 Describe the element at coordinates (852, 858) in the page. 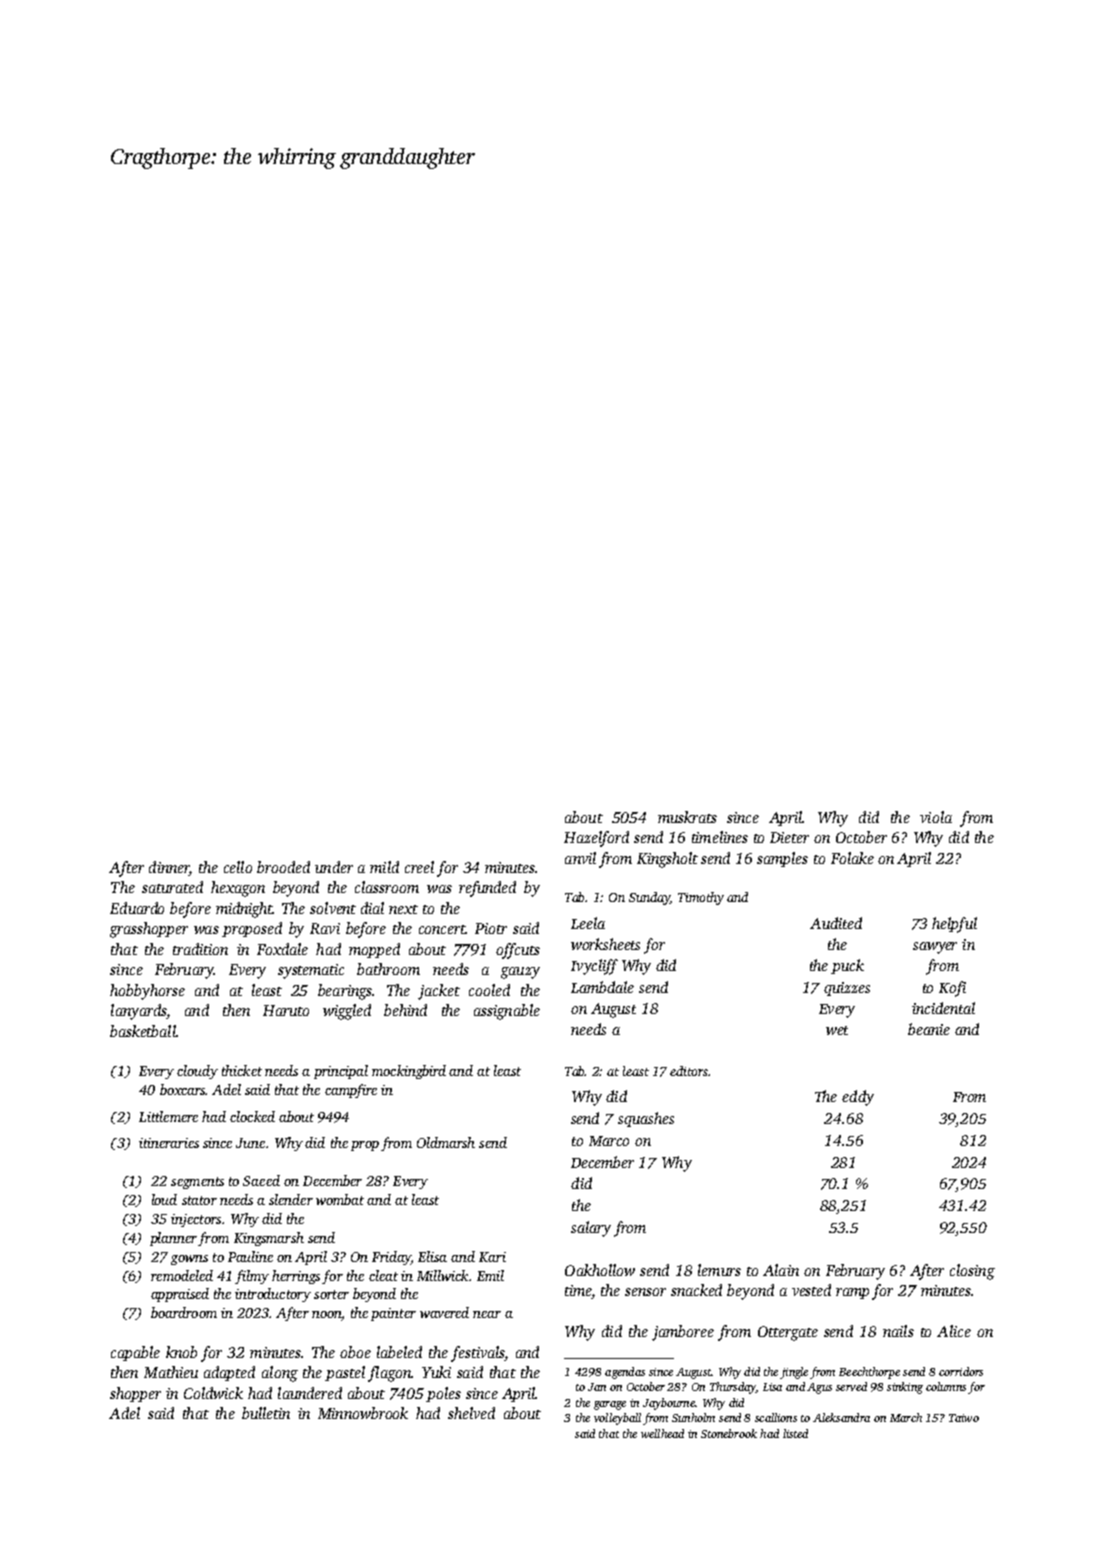

I see `Folake` at that location.
